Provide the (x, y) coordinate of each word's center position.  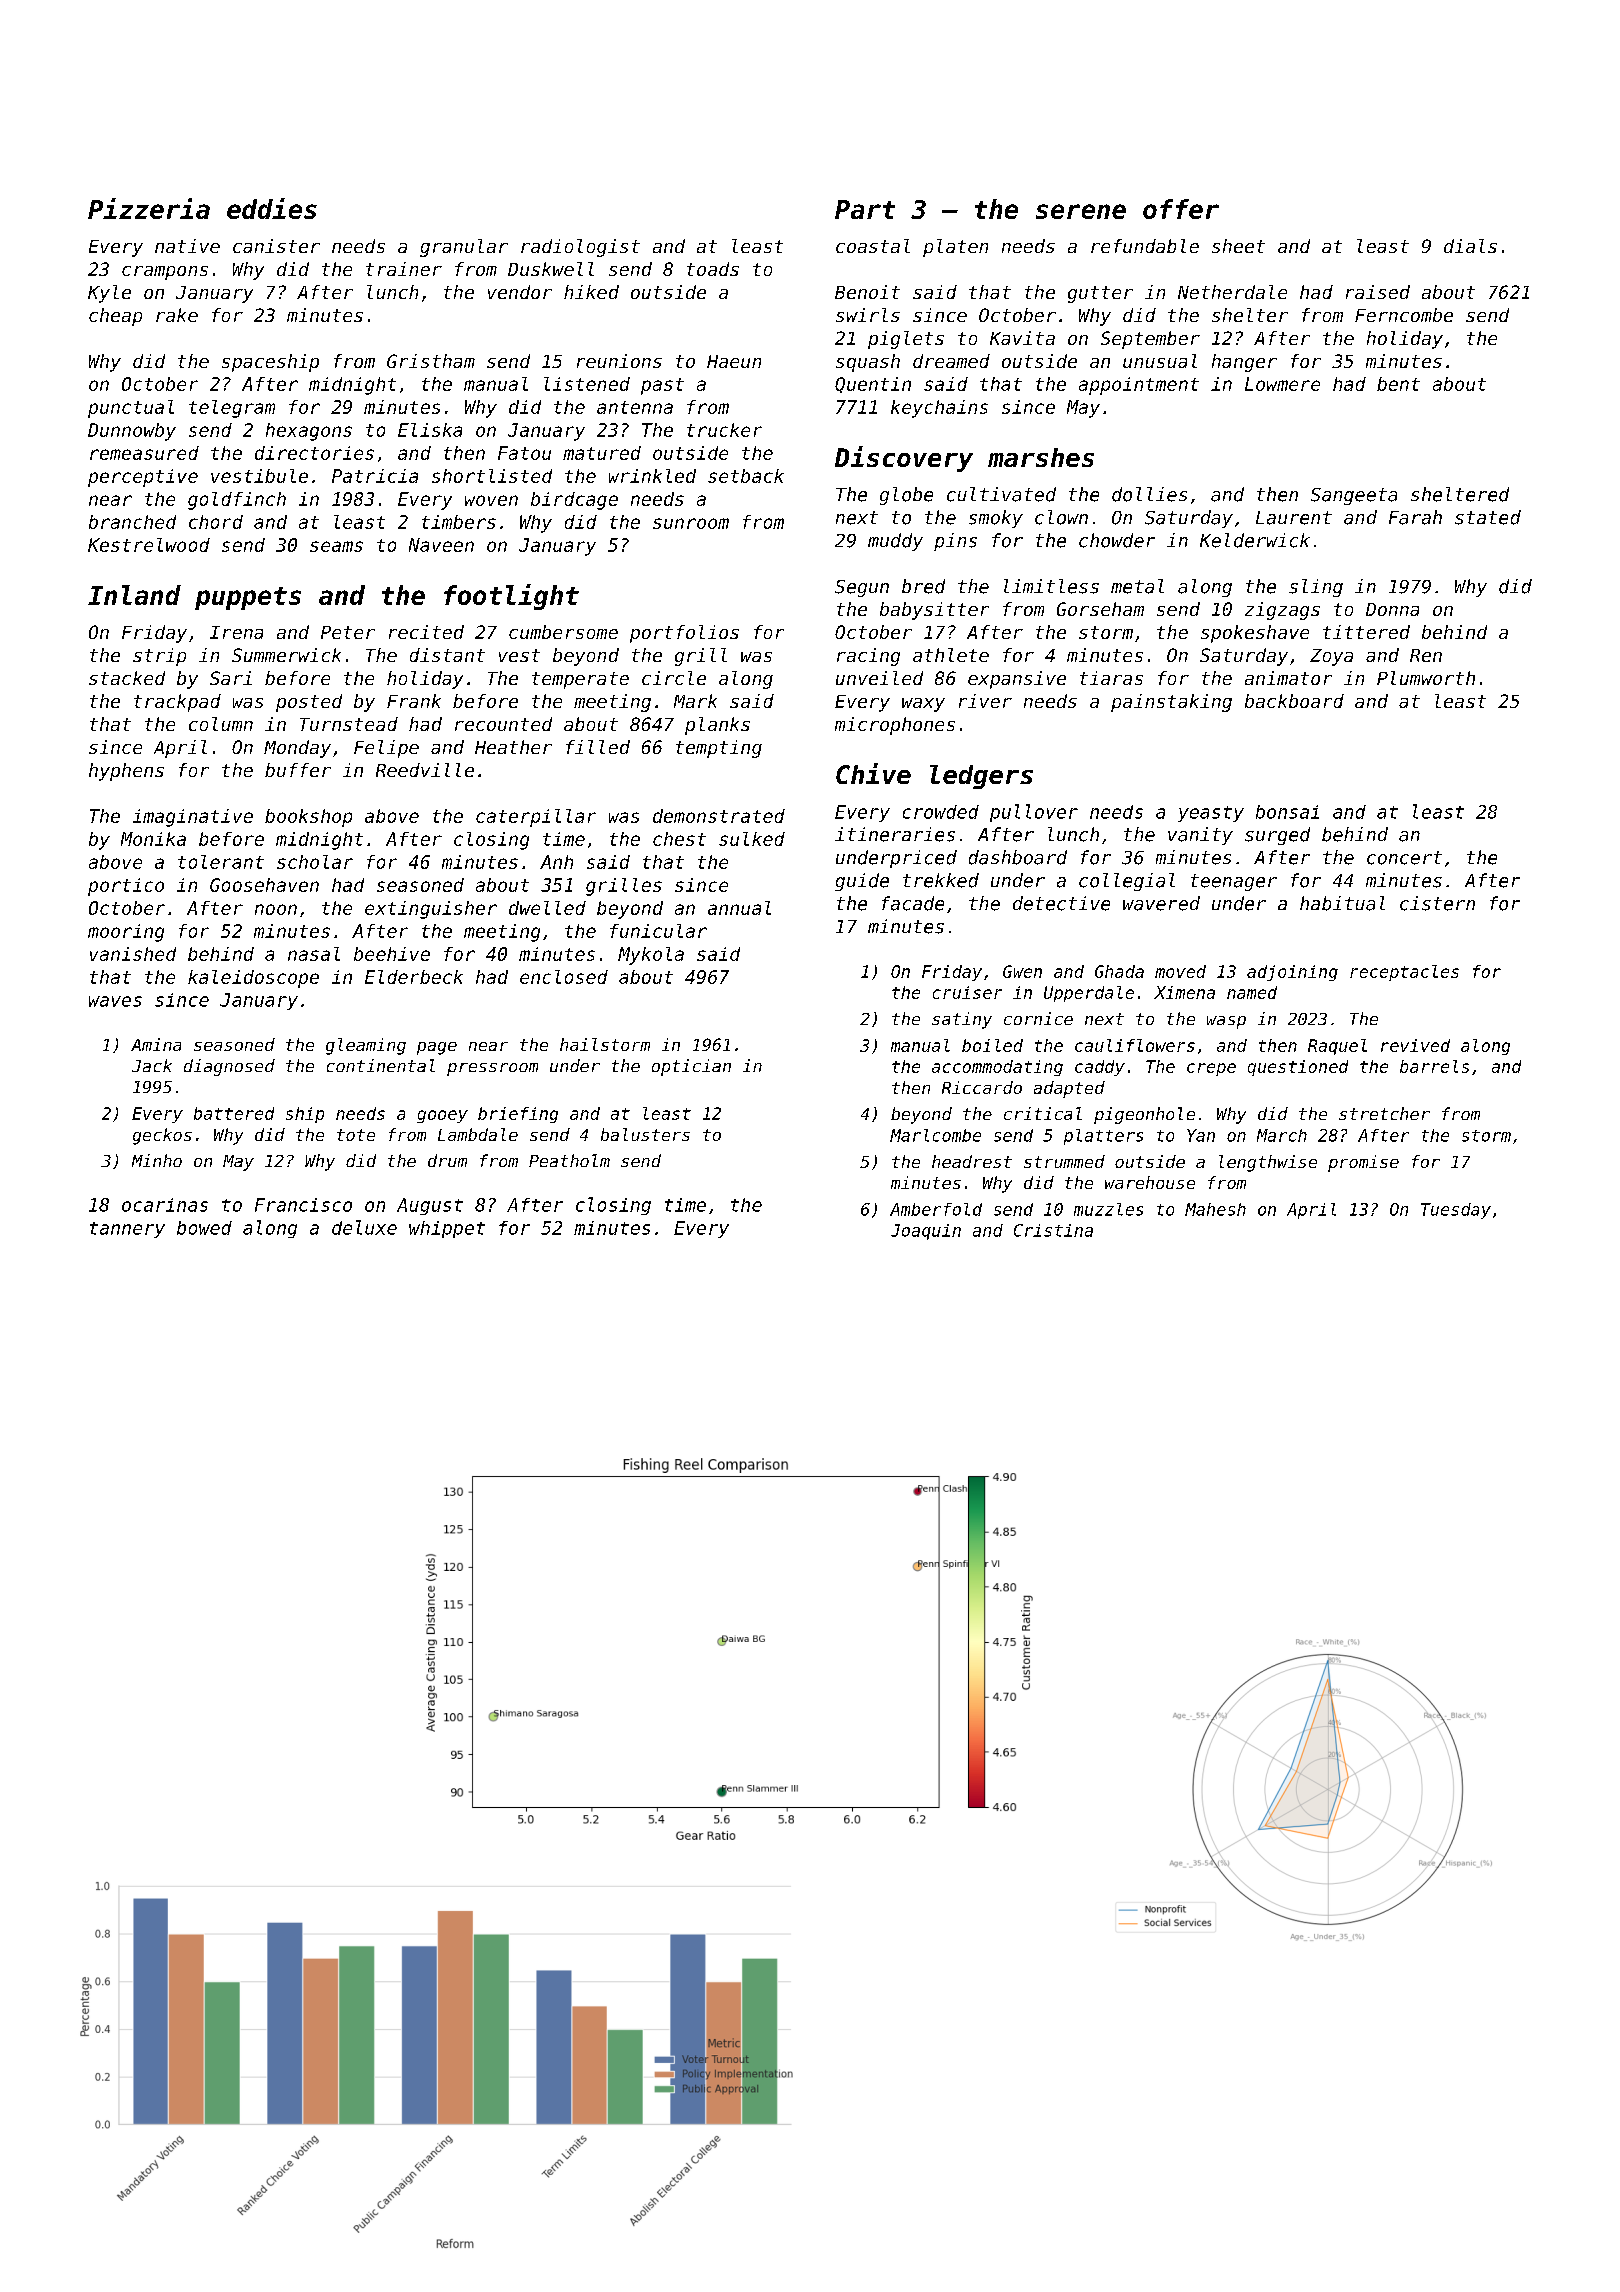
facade (913, 903)
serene (1081, 211)
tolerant (221, 862)
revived (1415, 1045)
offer (1181, 209)
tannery (127, 1230)
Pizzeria (149, 208)
